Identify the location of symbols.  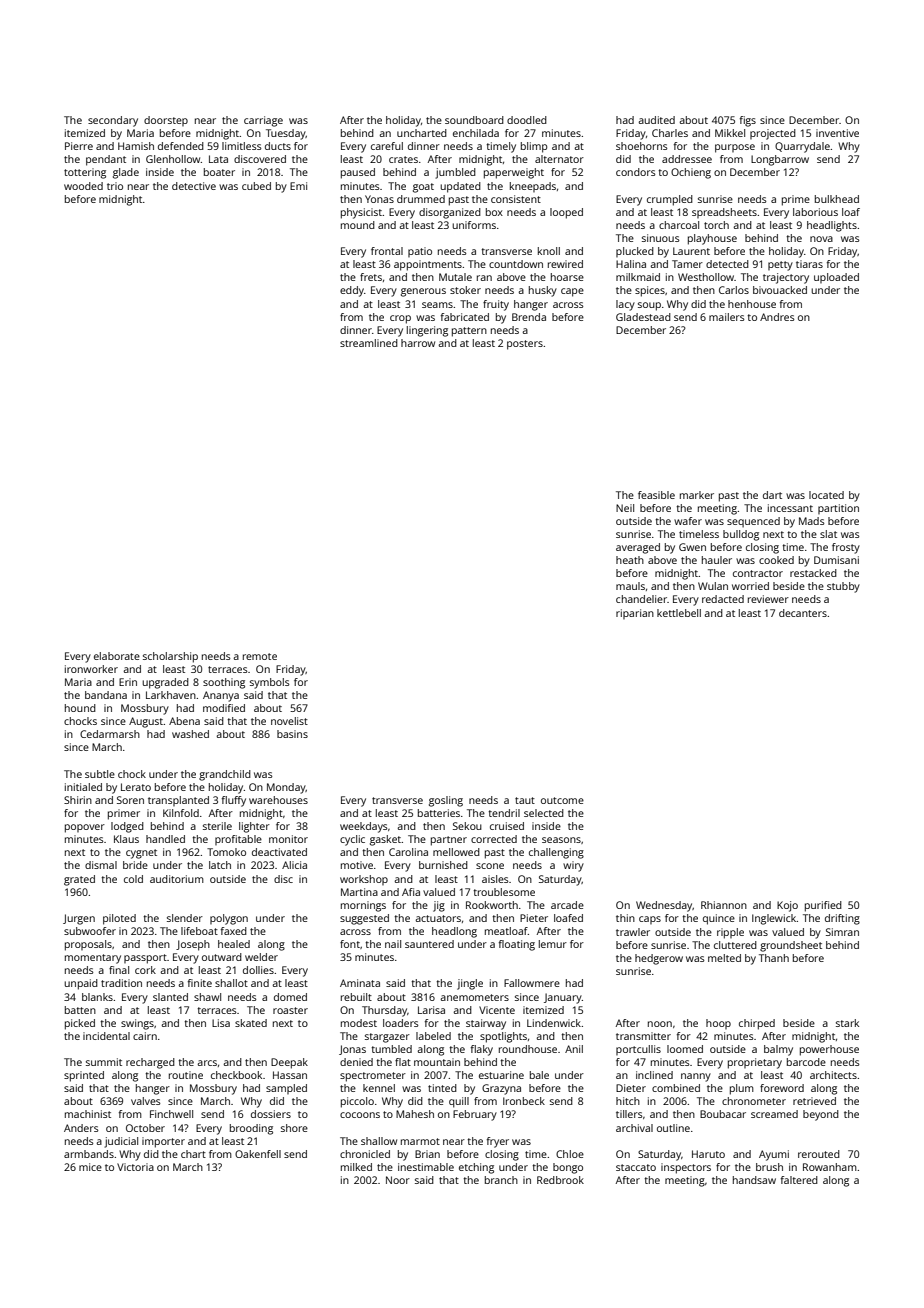
(270, 683).
